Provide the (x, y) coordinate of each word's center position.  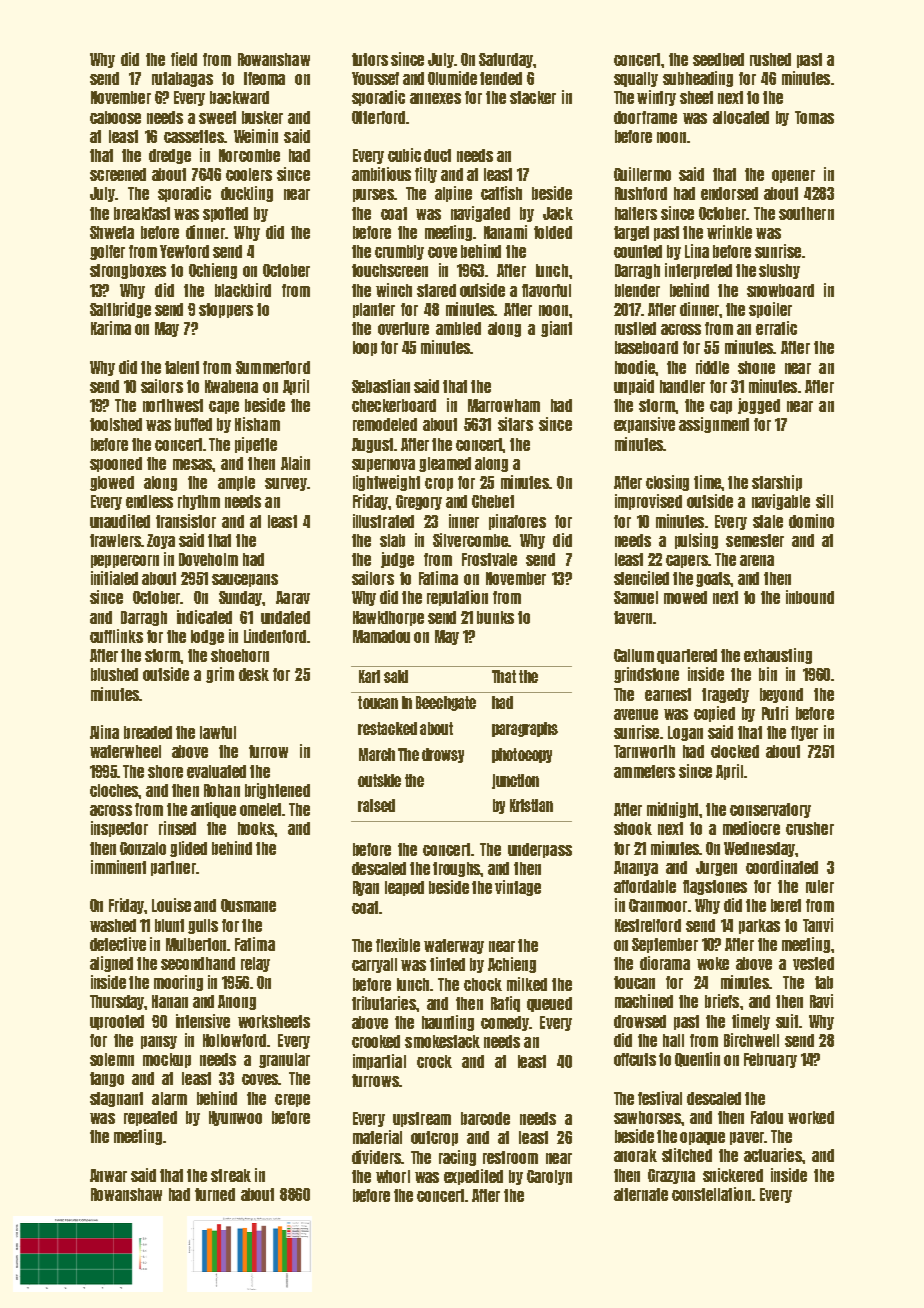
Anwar (108, 1175)
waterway (454, 946)
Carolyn (549, 1177)
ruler (820, 886)
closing (667, 483)
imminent (118, 867)
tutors (370, 59)
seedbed (718, 59)
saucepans (245, 580)
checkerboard (394, 405)
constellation (711, 1194)
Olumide (452, 78)
